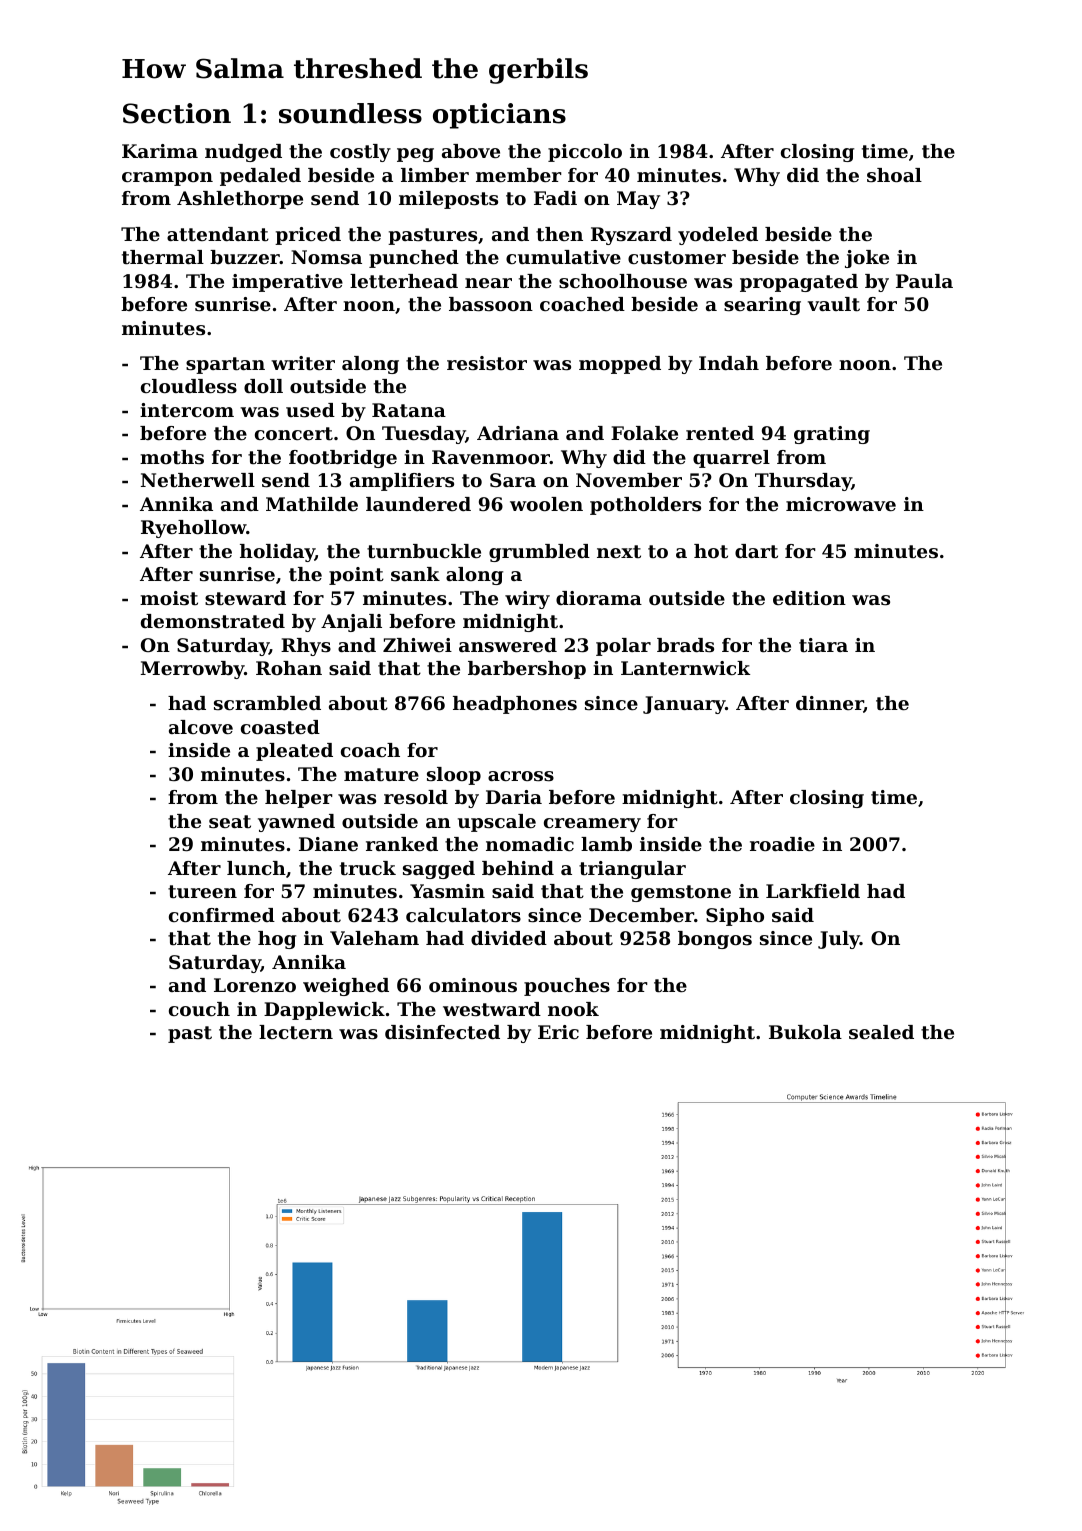 The image size is (1082, 1531). Describe the element at coordinates (530, 844) in the image. I see `nomadic` at that location.
